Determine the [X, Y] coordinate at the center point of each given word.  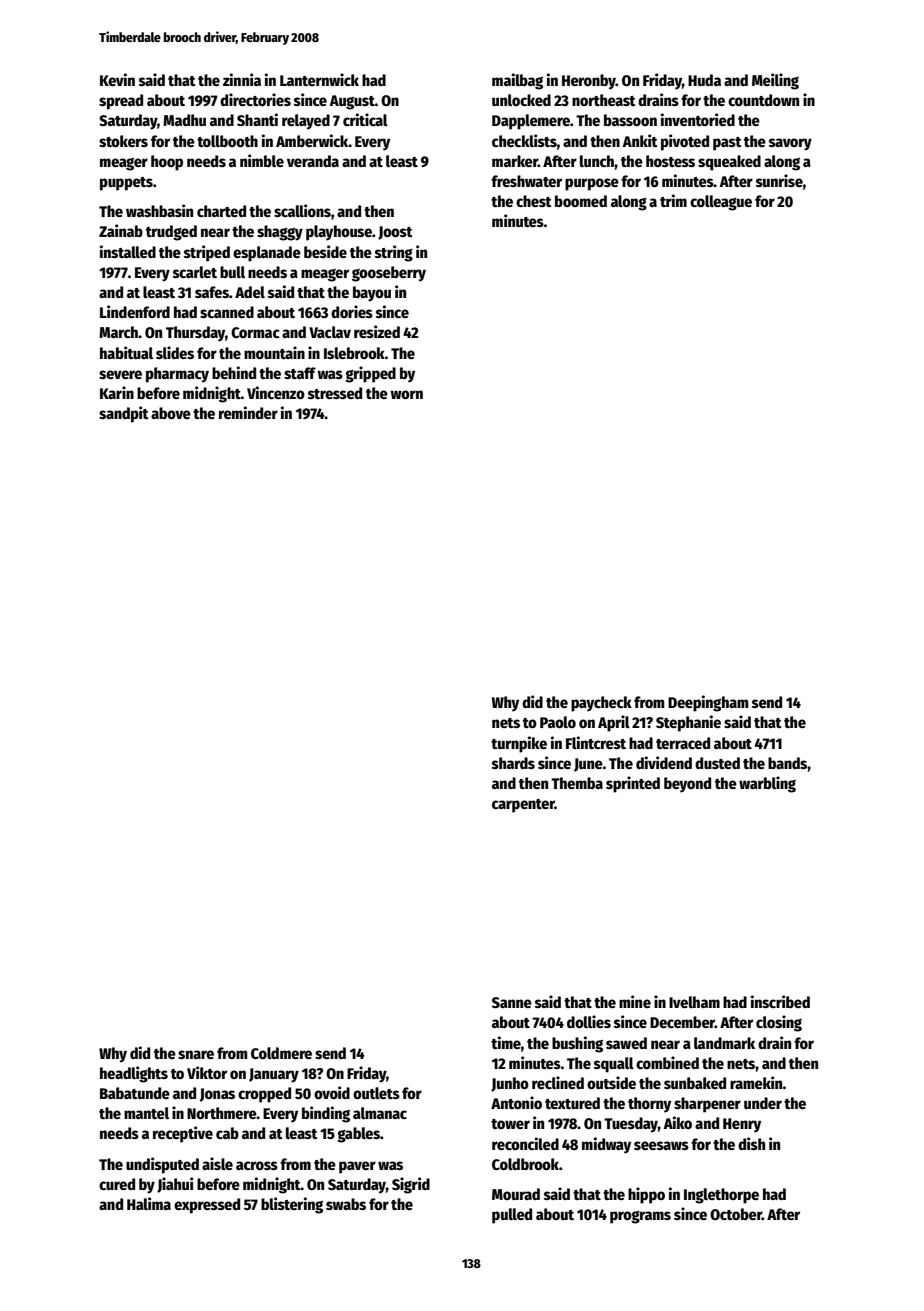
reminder [248, 412]
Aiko [678, 1122]
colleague [721, 203]
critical [365, 119]
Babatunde [135, 1093]
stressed [335, 393]
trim [673, 200]
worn [406, 394]
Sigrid [411, 1185]
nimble [262, 160]
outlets [376, 1093]
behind [234, 372]
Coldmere [281, 1053]
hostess [670, 161]
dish [751, 1143]
